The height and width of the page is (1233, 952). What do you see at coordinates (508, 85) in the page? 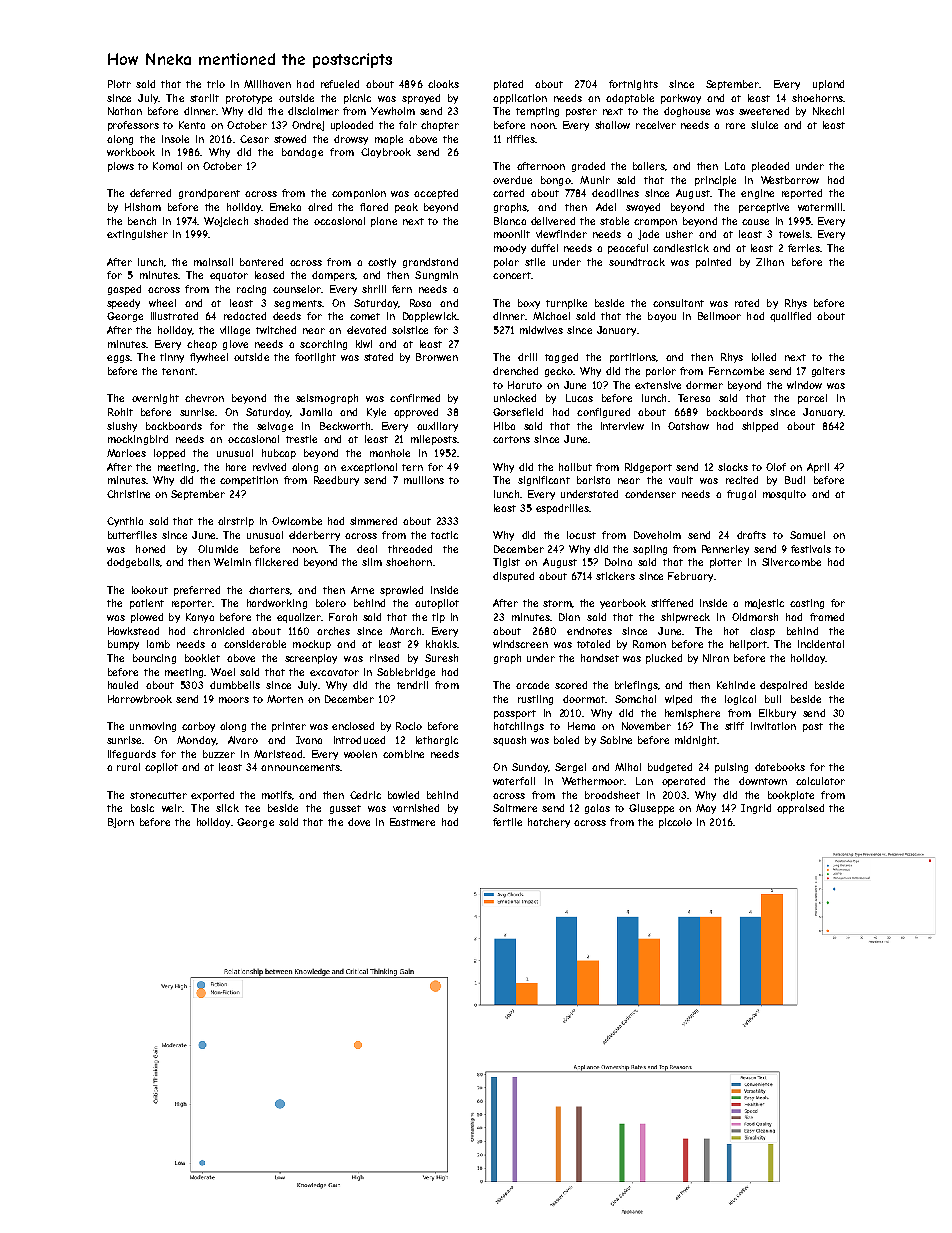
I see `plated` at bounding box center [508, 85].
